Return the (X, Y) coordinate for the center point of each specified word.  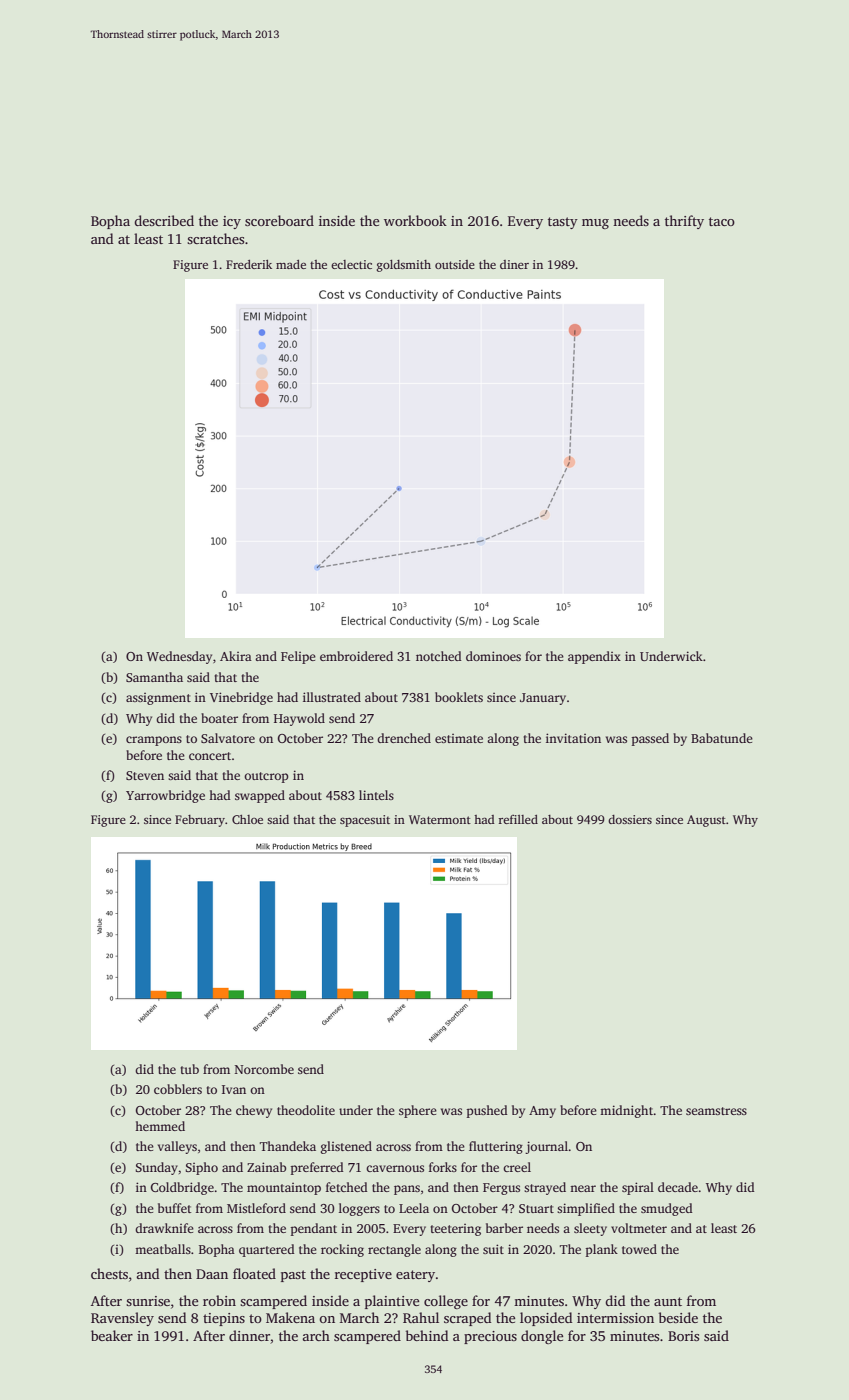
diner (514, 264)
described (164, 220)
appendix (594, 657)
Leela (414, 1208)
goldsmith (403, 266)
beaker (112, 1335)
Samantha (154, 677)
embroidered (356, 656)
